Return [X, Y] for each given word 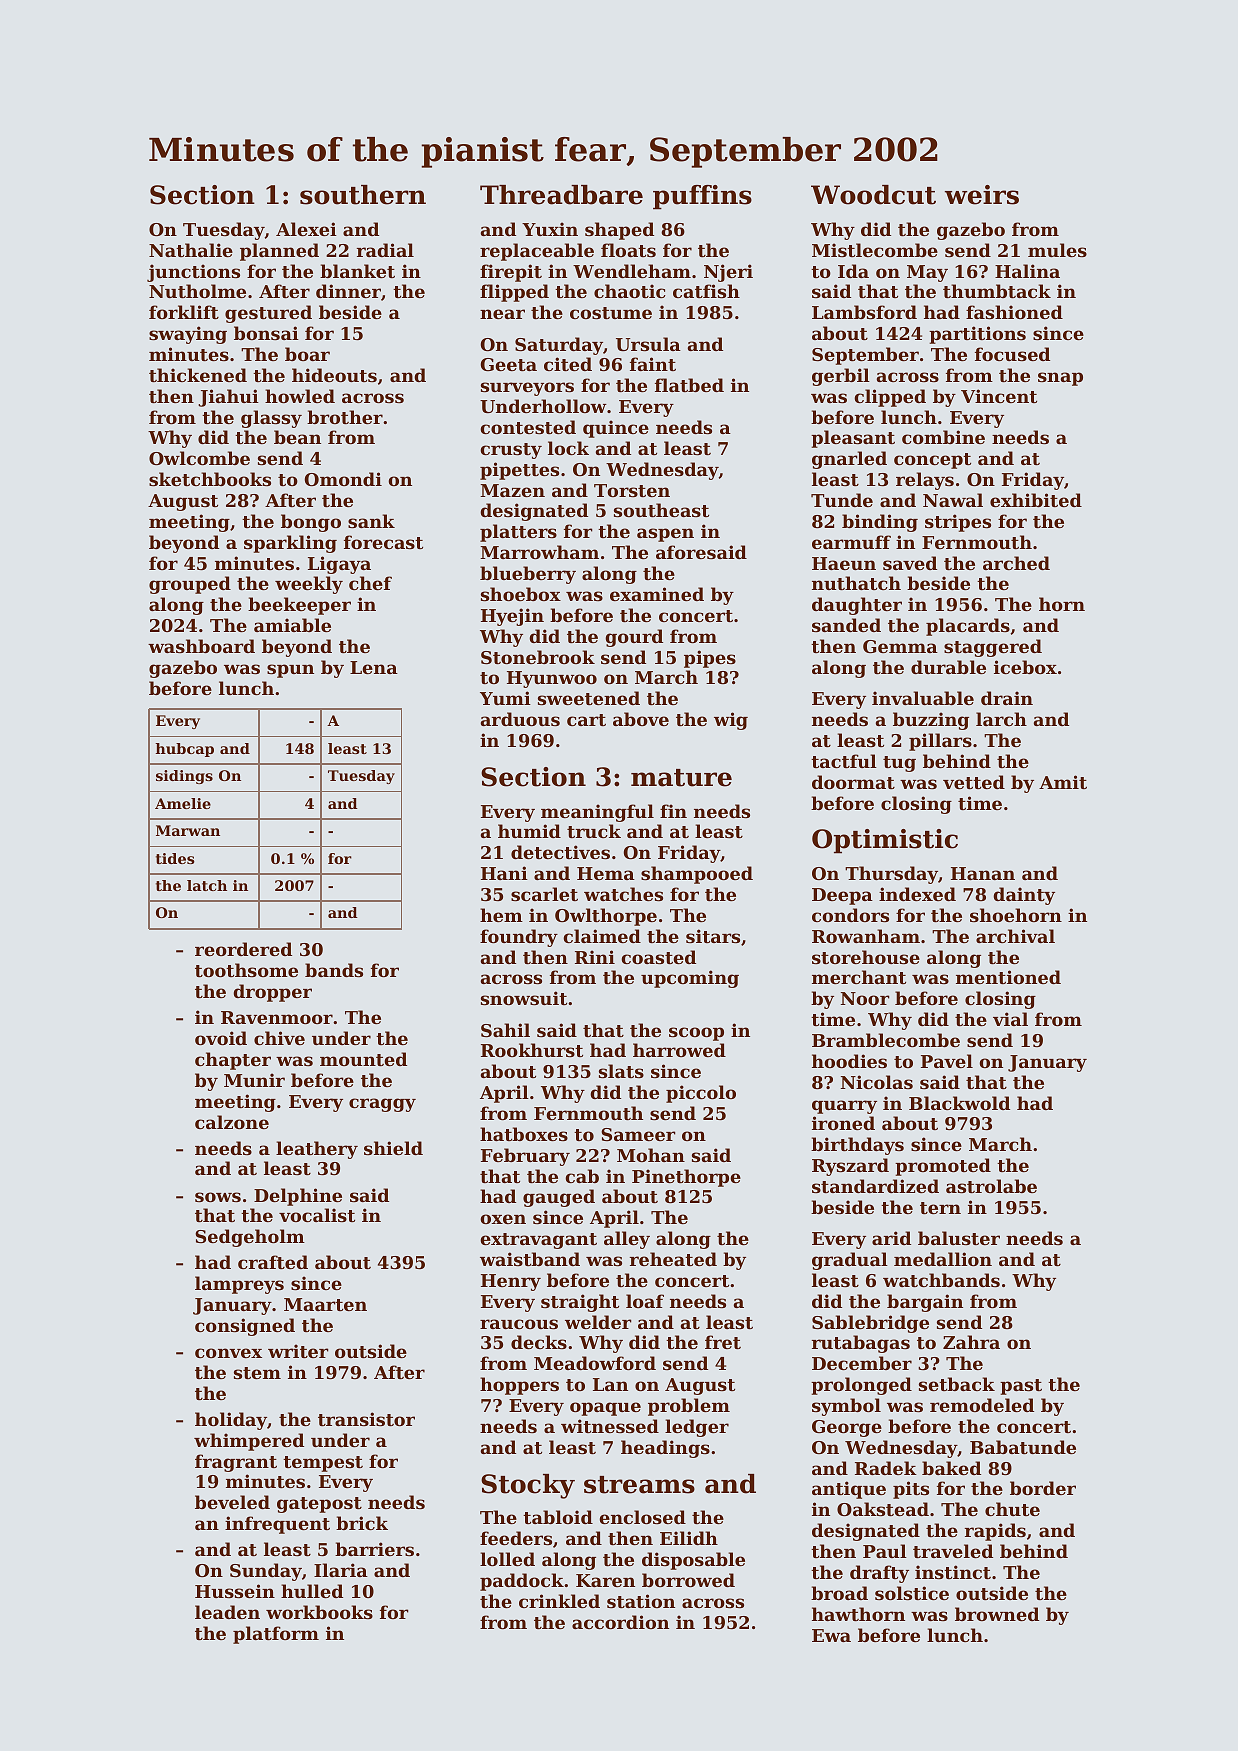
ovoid [221, 1038]
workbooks [319, 1612]
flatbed [689, 385]
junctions [193, 273]
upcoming [690, 979]
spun [290, 671]
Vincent [999, 396]
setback [957, 1384]
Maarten [325, 1304]
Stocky [528, 1486]
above [641, 719]
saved [910, 563]
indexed [917, 894]
